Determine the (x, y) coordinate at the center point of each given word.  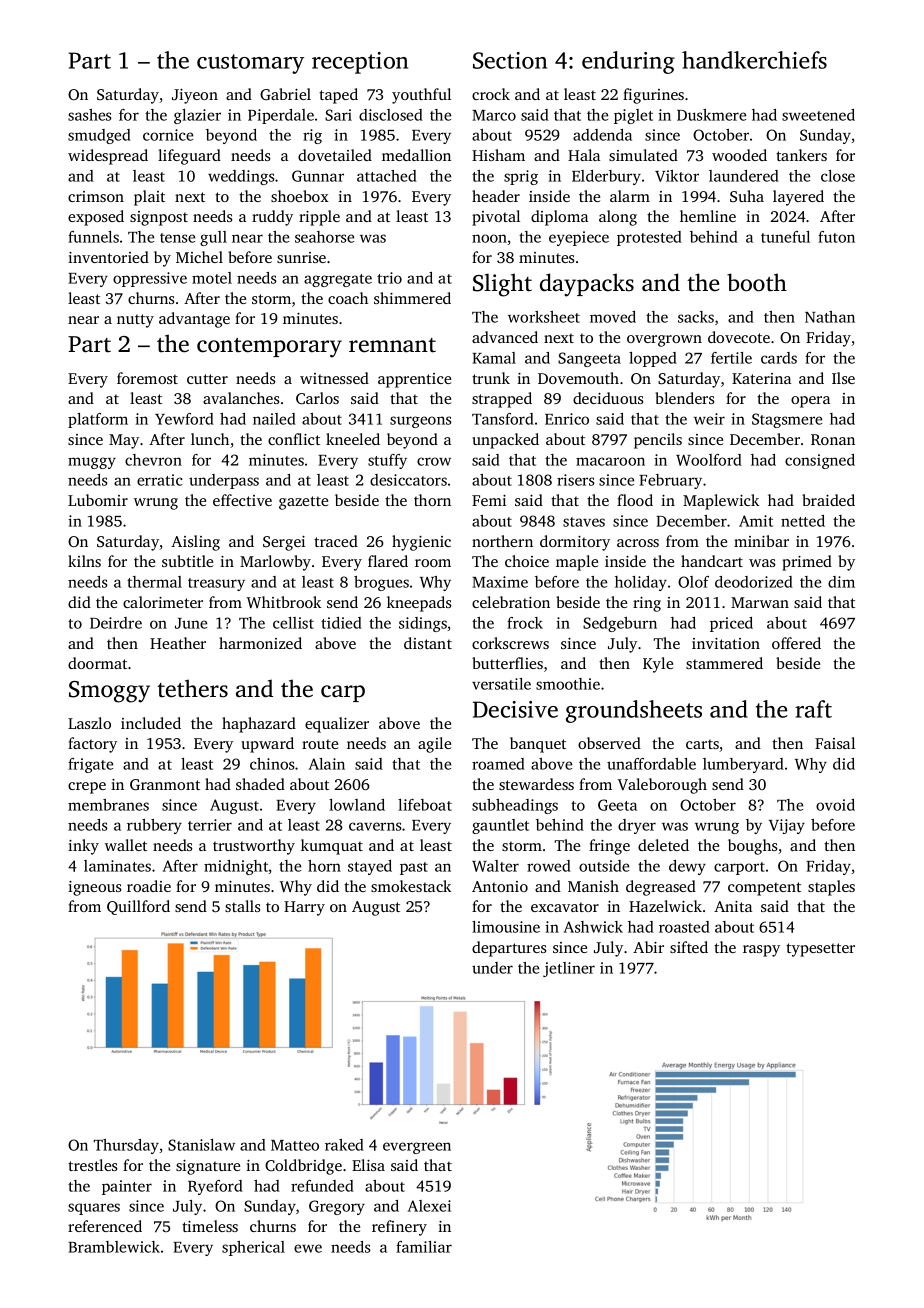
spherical (253, 1248)
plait (149, 198)
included (151, 723)
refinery (399, 1228)
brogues (381, 583)
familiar (424, 1247)
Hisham (498, 155)
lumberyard (743, 765)
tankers (801, 155)
